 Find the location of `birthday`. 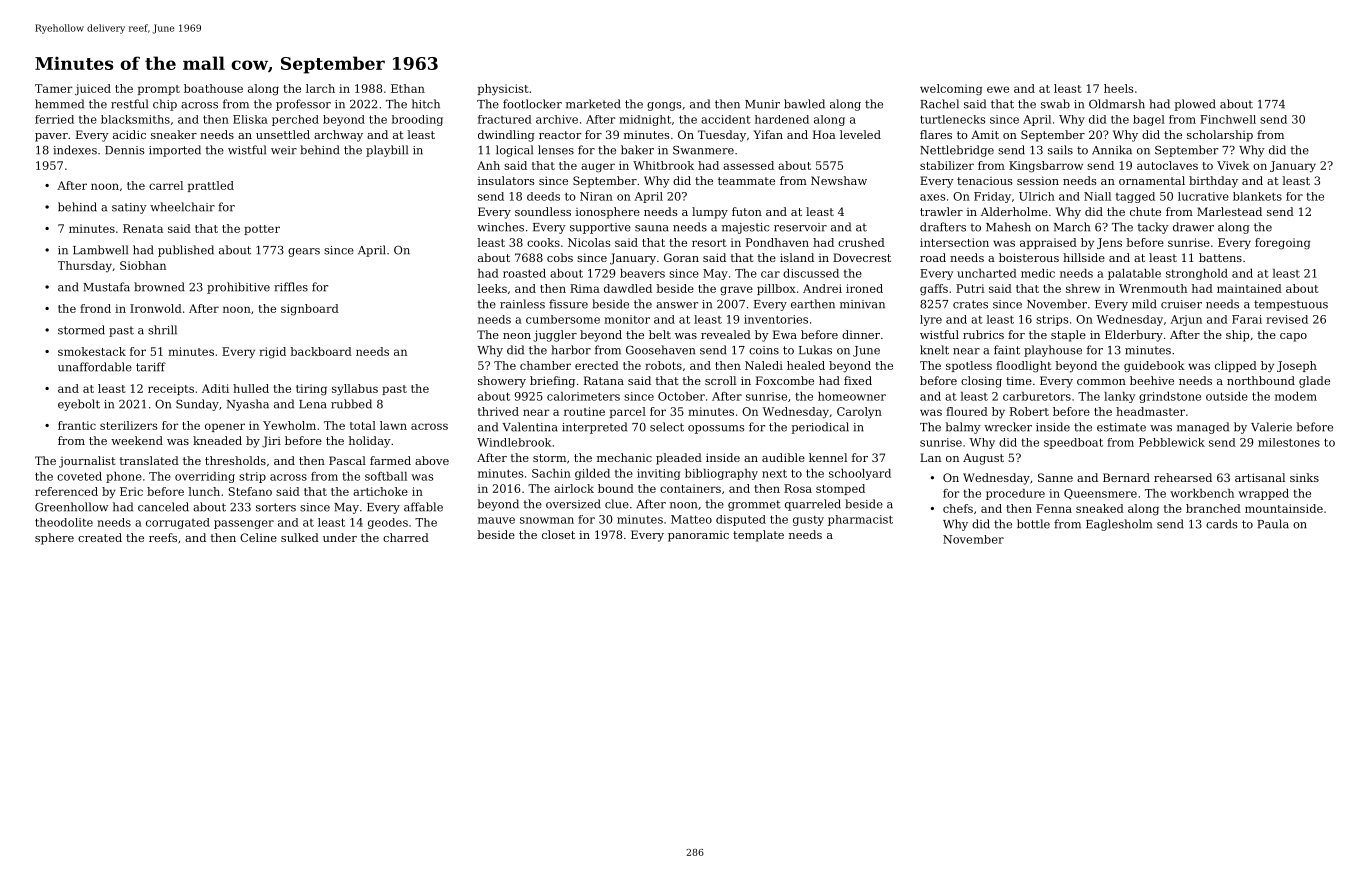

birthday is located at coordinates (1213, 182).
